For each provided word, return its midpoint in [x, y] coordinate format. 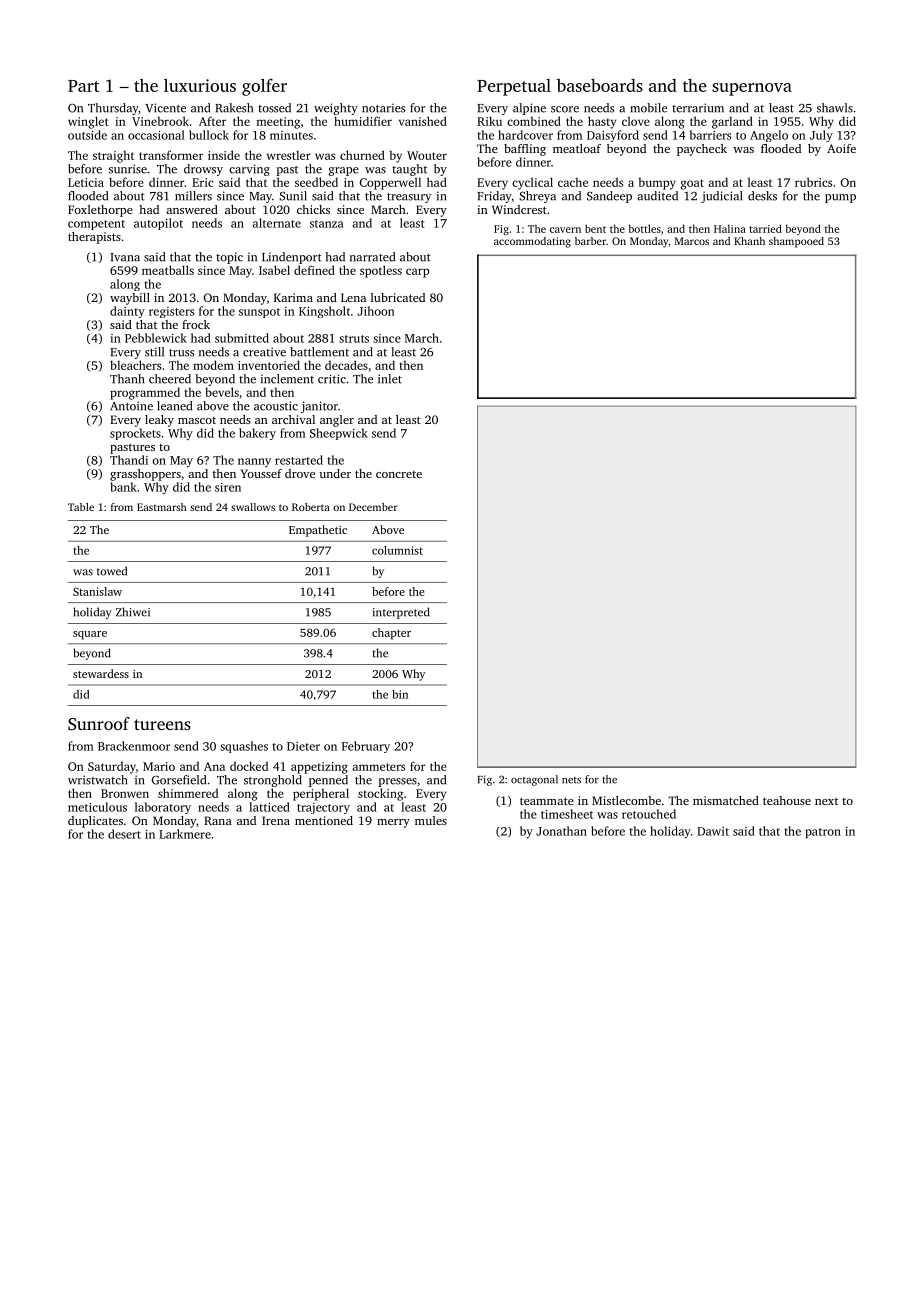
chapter [391, 634]
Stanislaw [97, 591]
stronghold [273, 781]
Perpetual [514, 87]
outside [87, 135]
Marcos [692, 241]
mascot [197, 420]
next [826, 801]
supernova [752, 89]
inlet [390, 379]
